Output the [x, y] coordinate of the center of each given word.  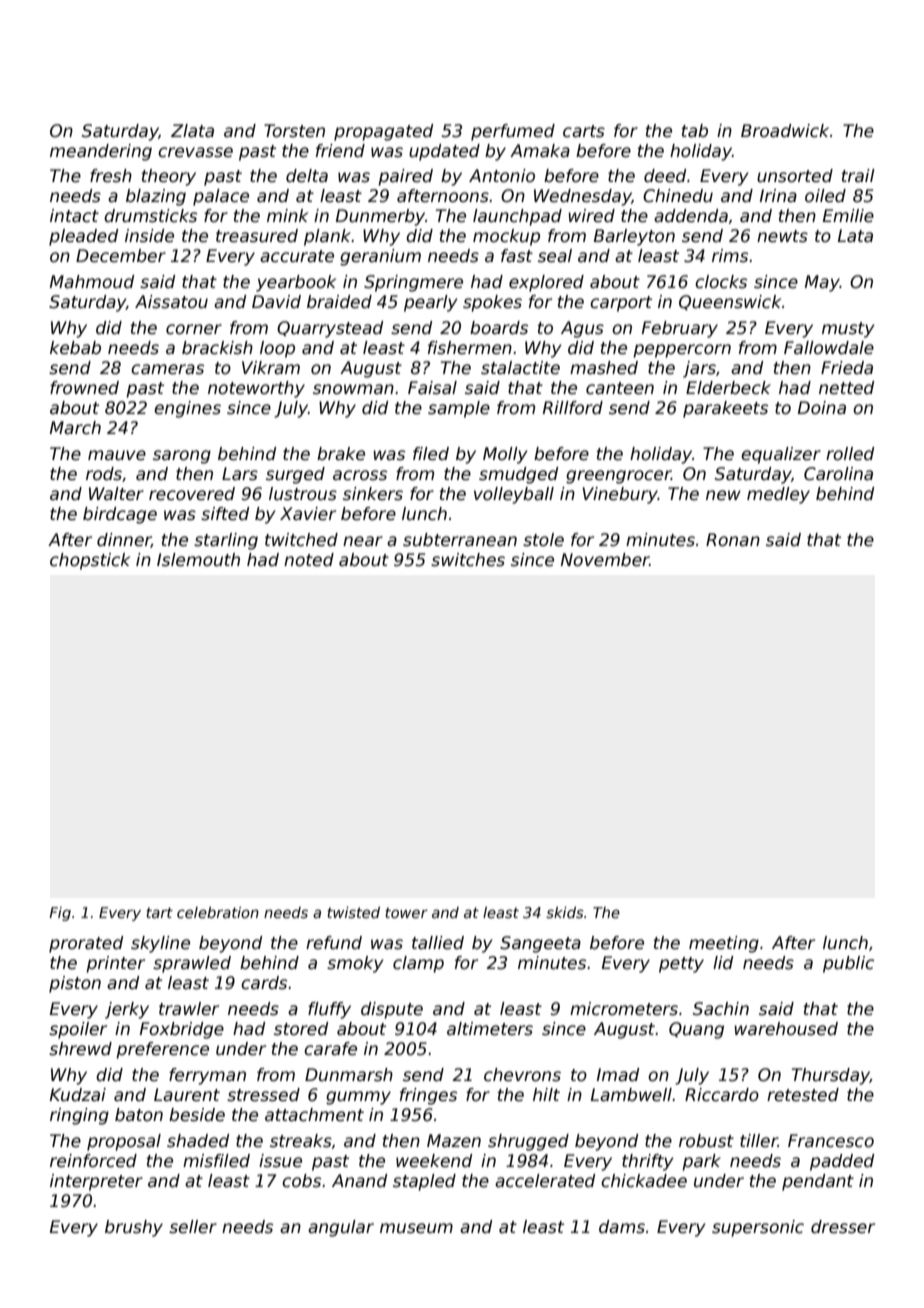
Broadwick [785, 131]
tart [159, 912]
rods [104, 474]
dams [622, 1227]
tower [406, 913]
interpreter [96, 1182]
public [848, 964]
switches [468, 560]
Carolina [838, 474]
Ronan [733, 540]
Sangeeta [540, 944]
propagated [383, 132]
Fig [60, 914]
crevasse [195, 152]
